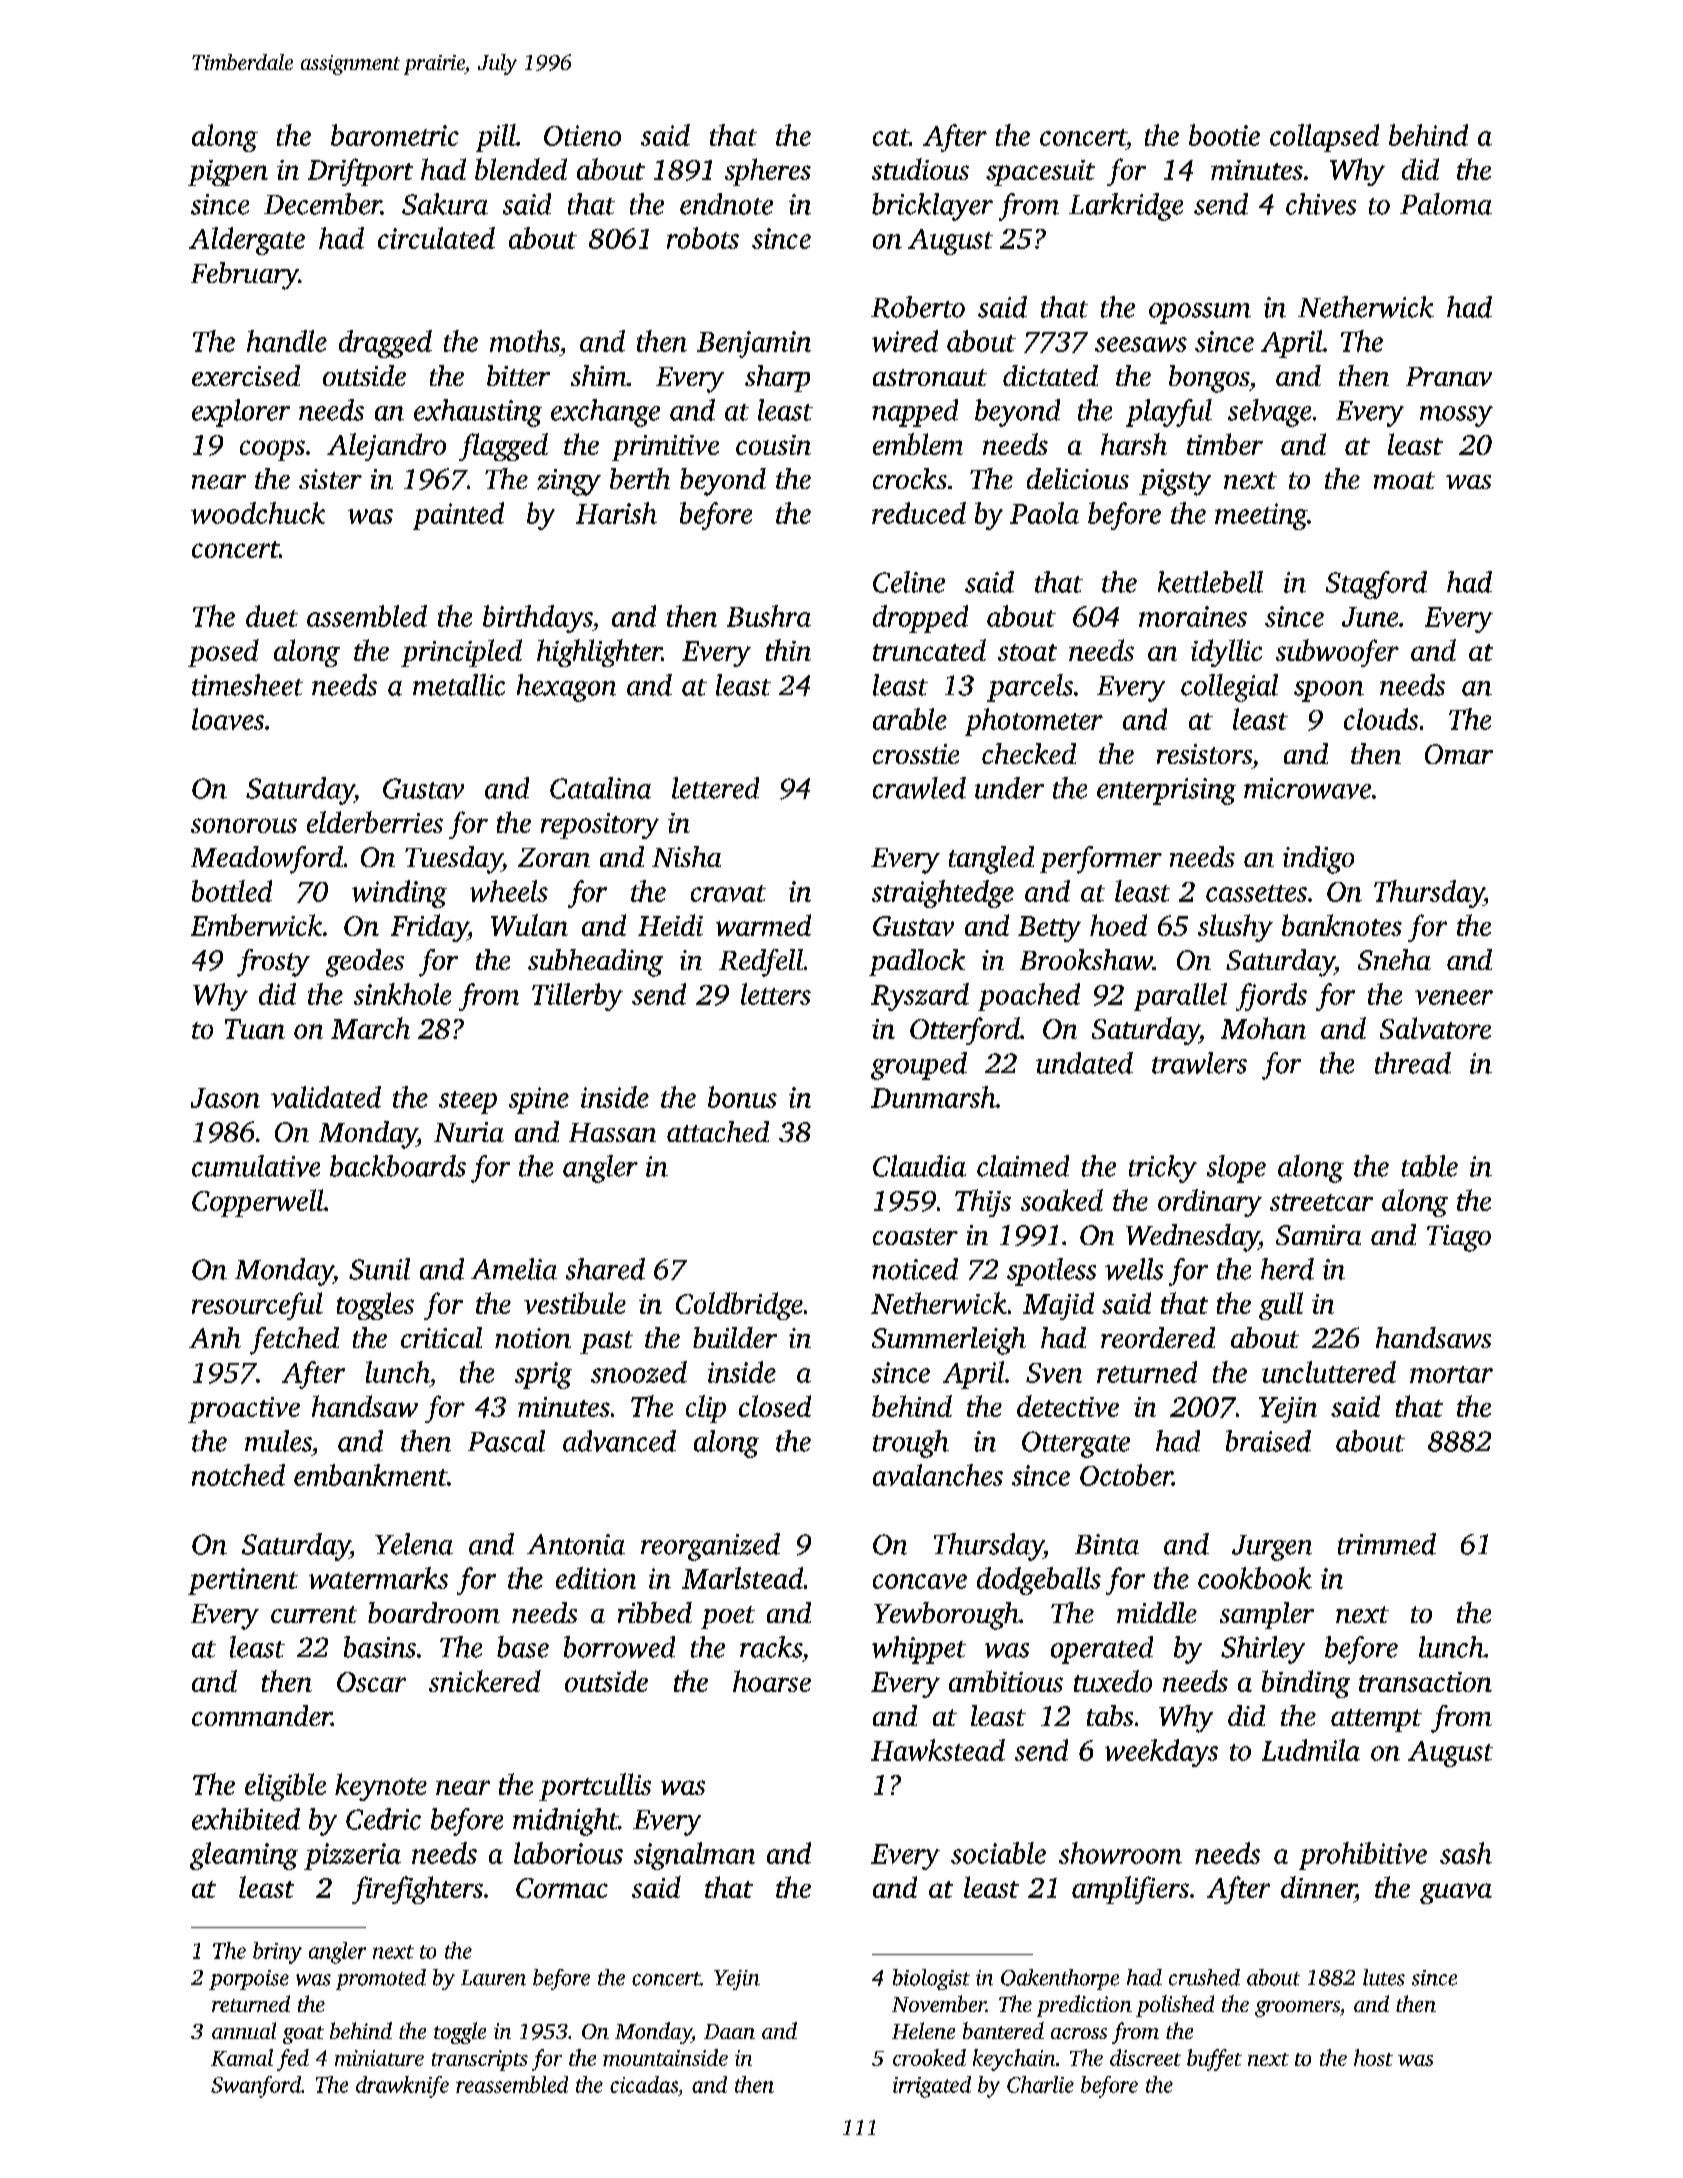  What do you see at coordinates (273, 963) in the screenshot?
I see `frosty` at bounding box center [273, 963].
